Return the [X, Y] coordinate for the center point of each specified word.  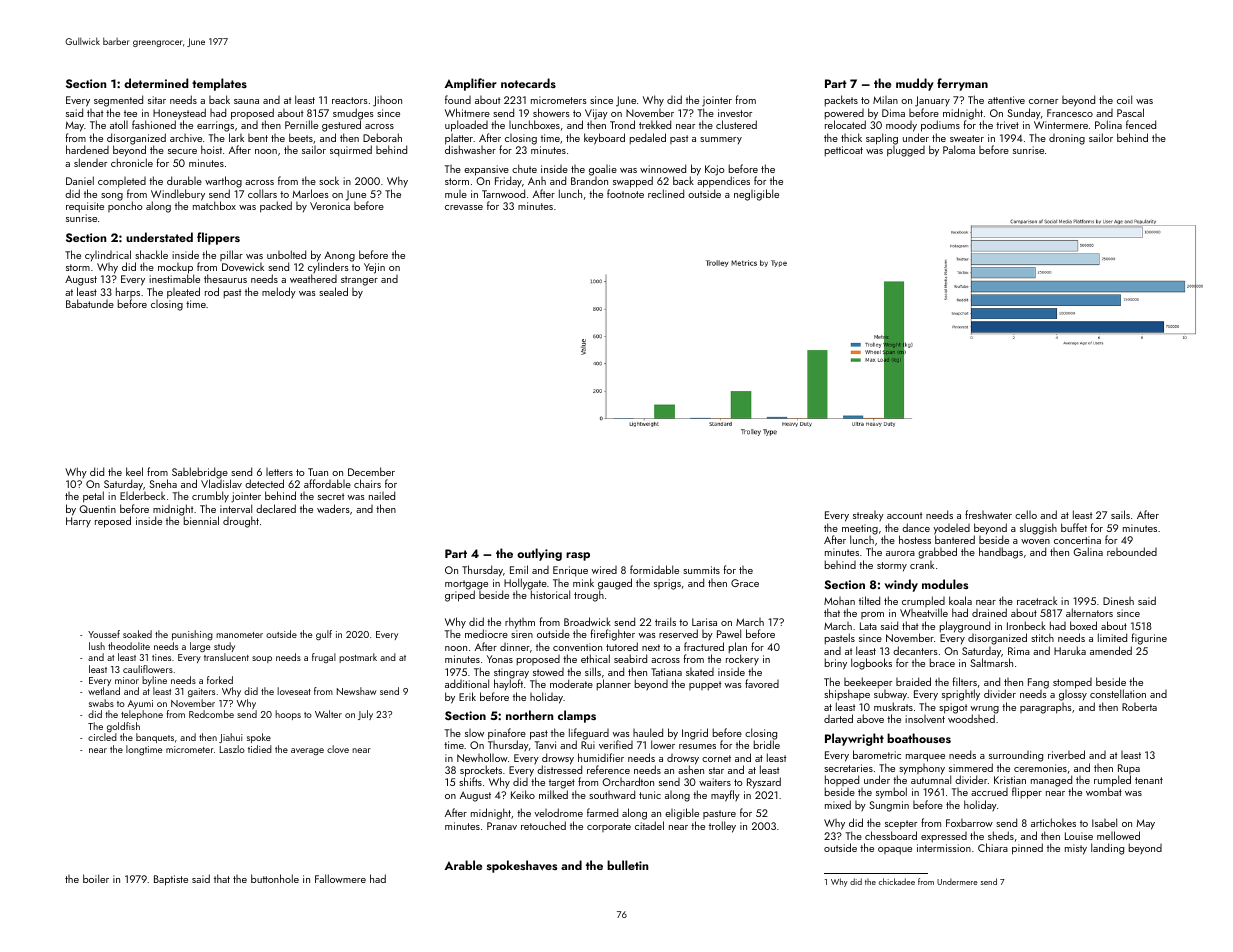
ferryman [962, 84]
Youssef [104, 634]
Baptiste [171, 880]
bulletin [627, 865]
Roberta [1139, 707]
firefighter [612, 635]
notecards [528, 83]
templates [219, 84]
